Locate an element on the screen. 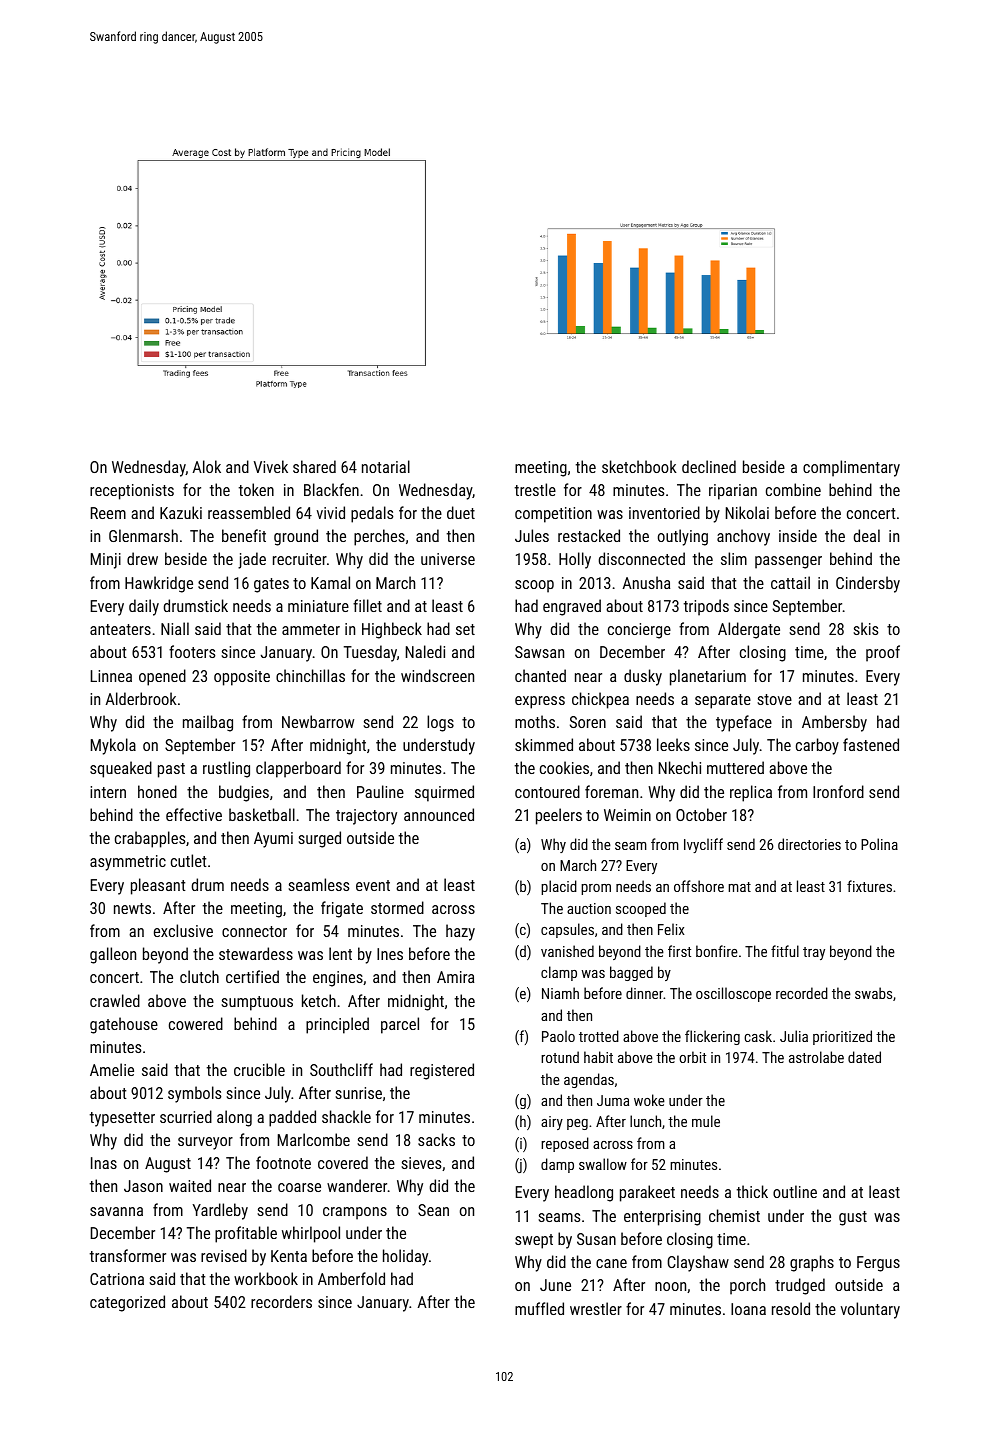  universe is located at coordinates (448, 559).
